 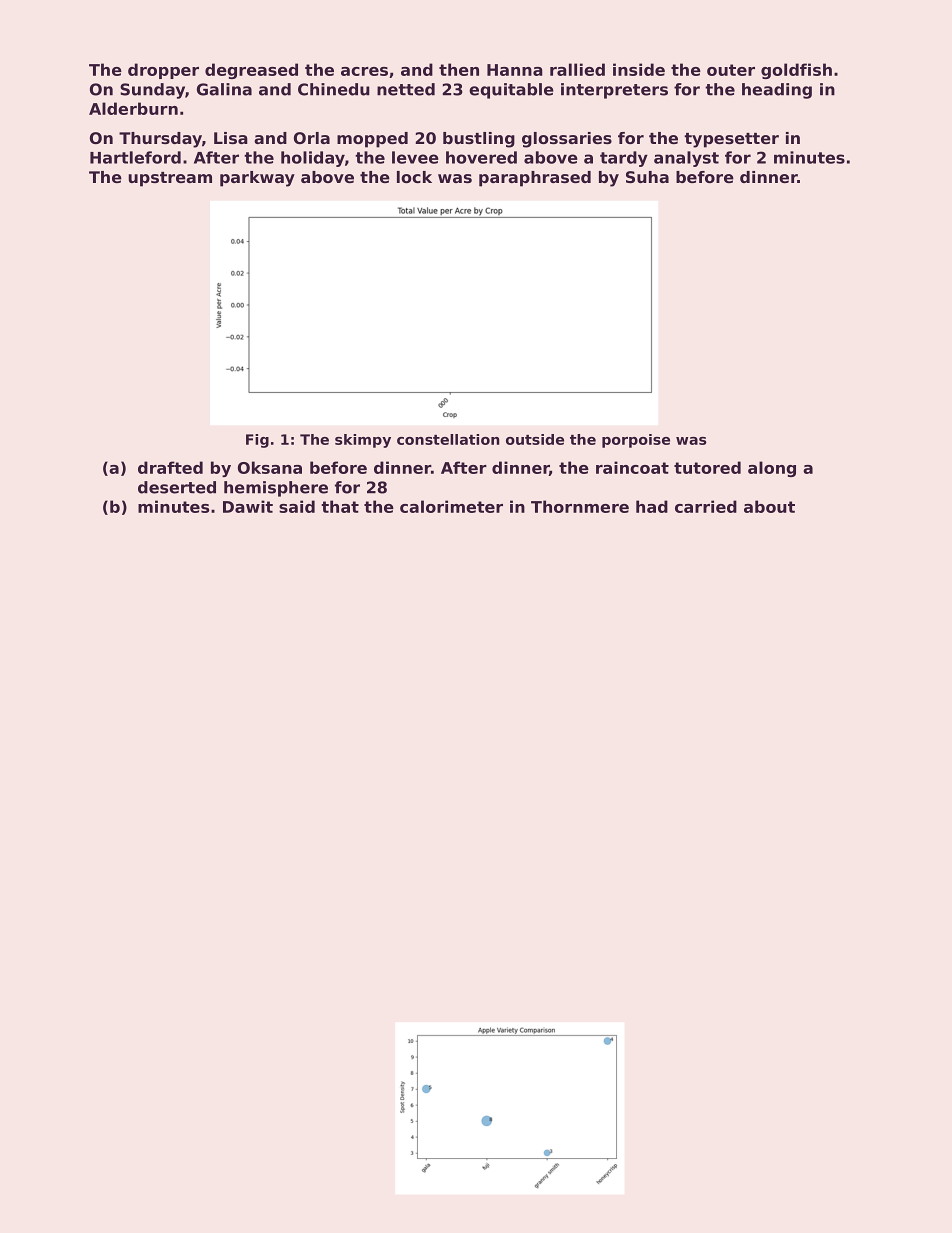 What do you see at coordinates (636, 441) in the screenshot?
I see `porpoise` at bounding box center [636, 441].
